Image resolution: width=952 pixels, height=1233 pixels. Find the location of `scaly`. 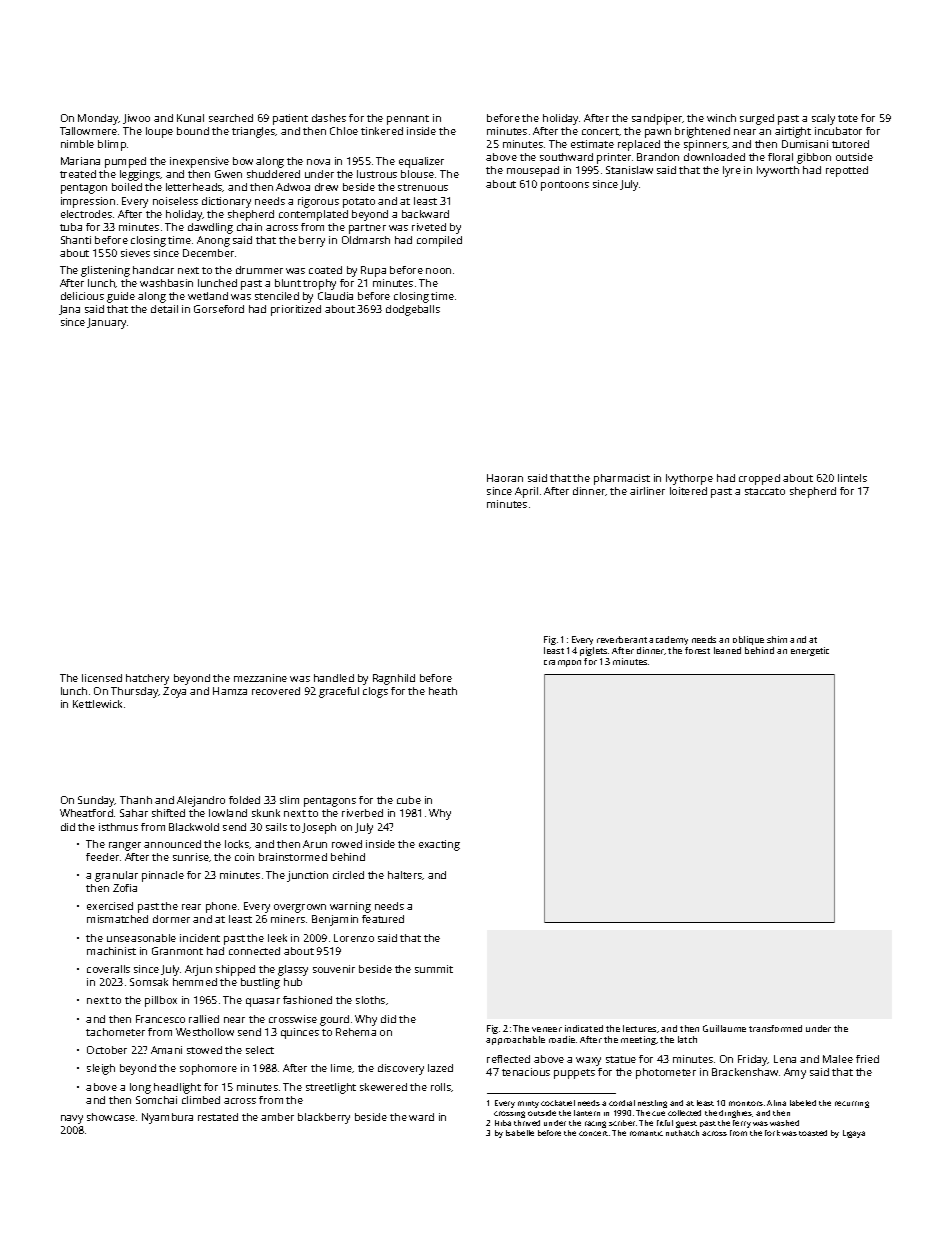

scaly is located at coordinates (823, 119).
